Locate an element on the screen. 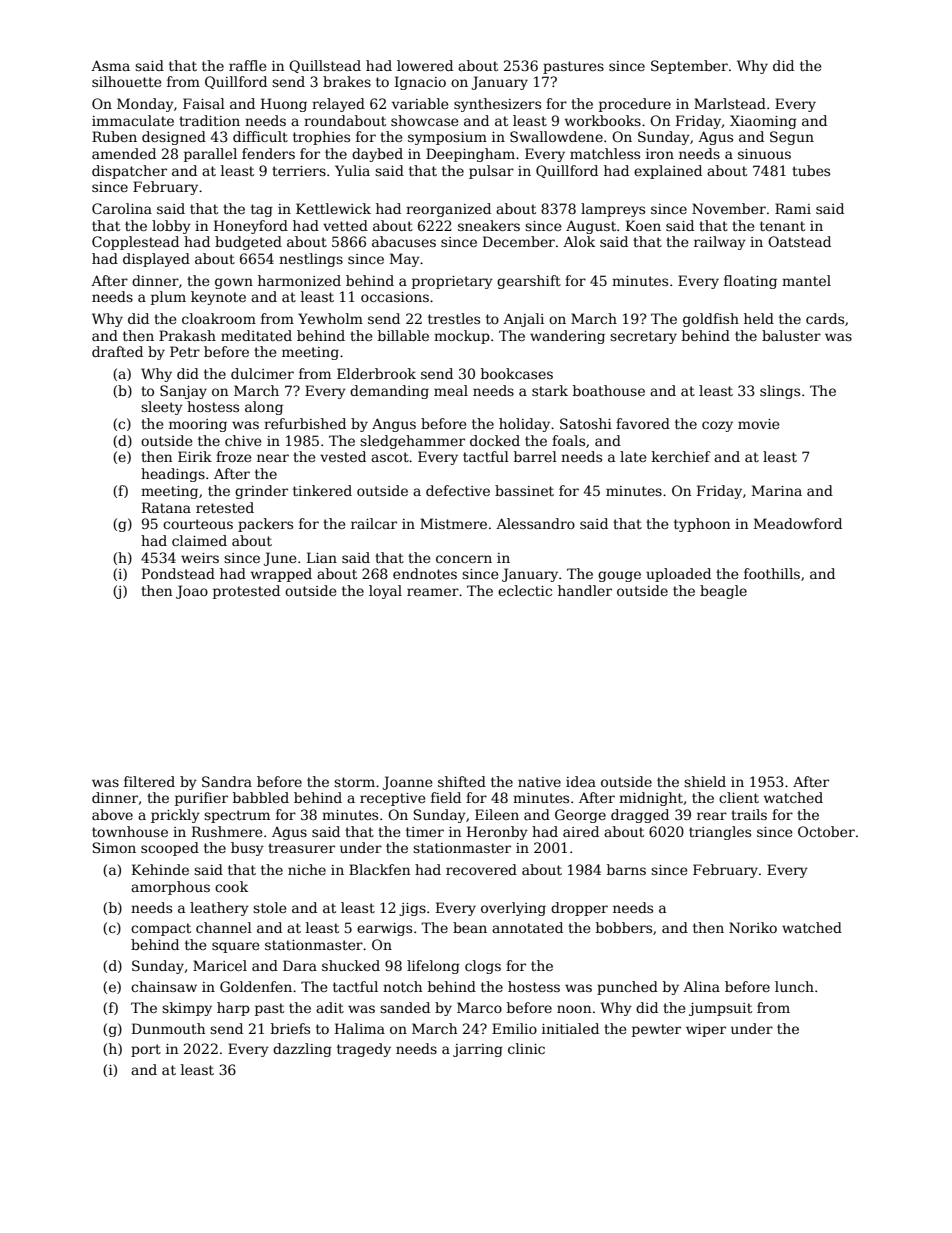 This screenshot has height=1233, width=952. Rami is located at coordinates (793, 208).
